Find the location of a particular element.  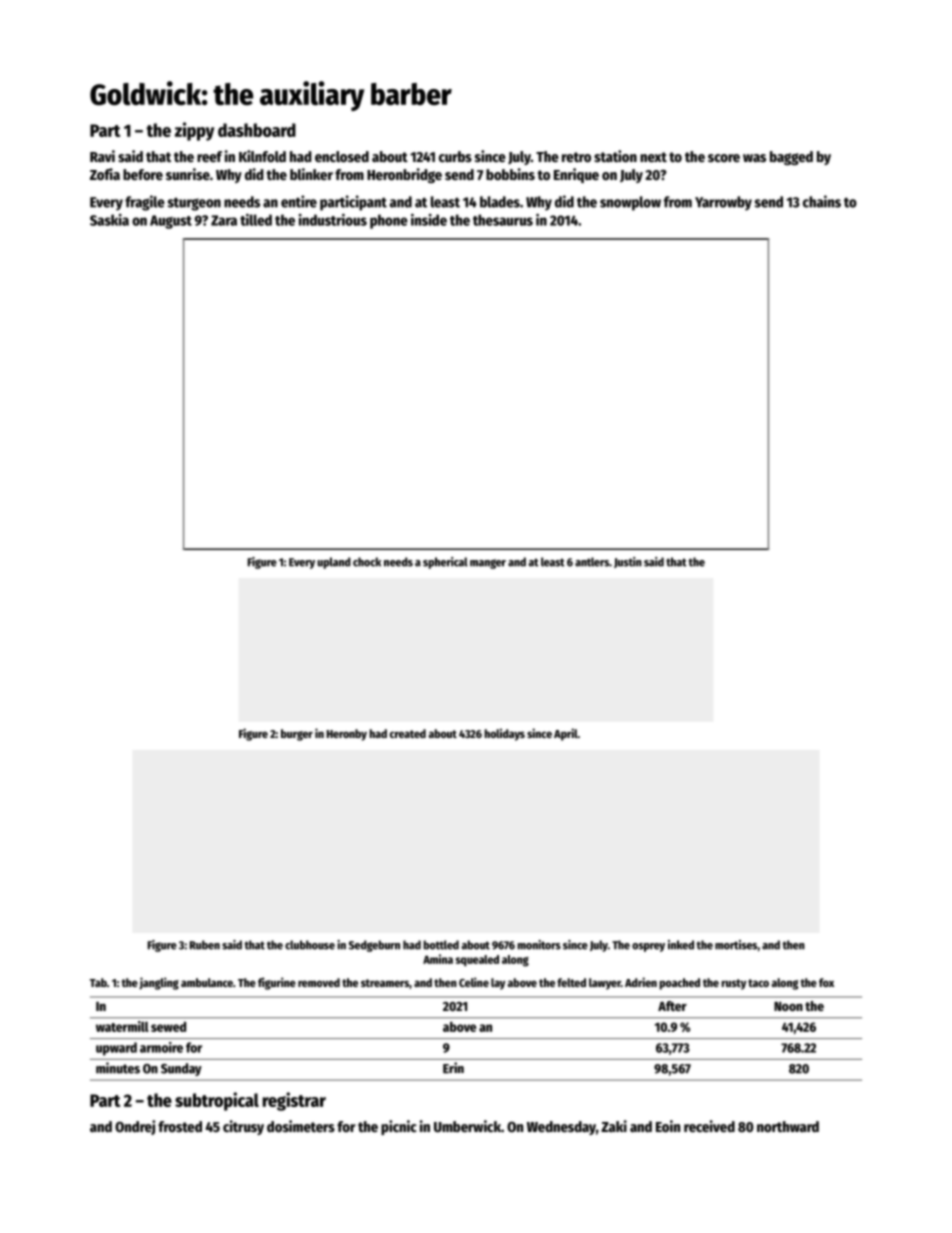

Justin is located at coordinates (628, 562).
